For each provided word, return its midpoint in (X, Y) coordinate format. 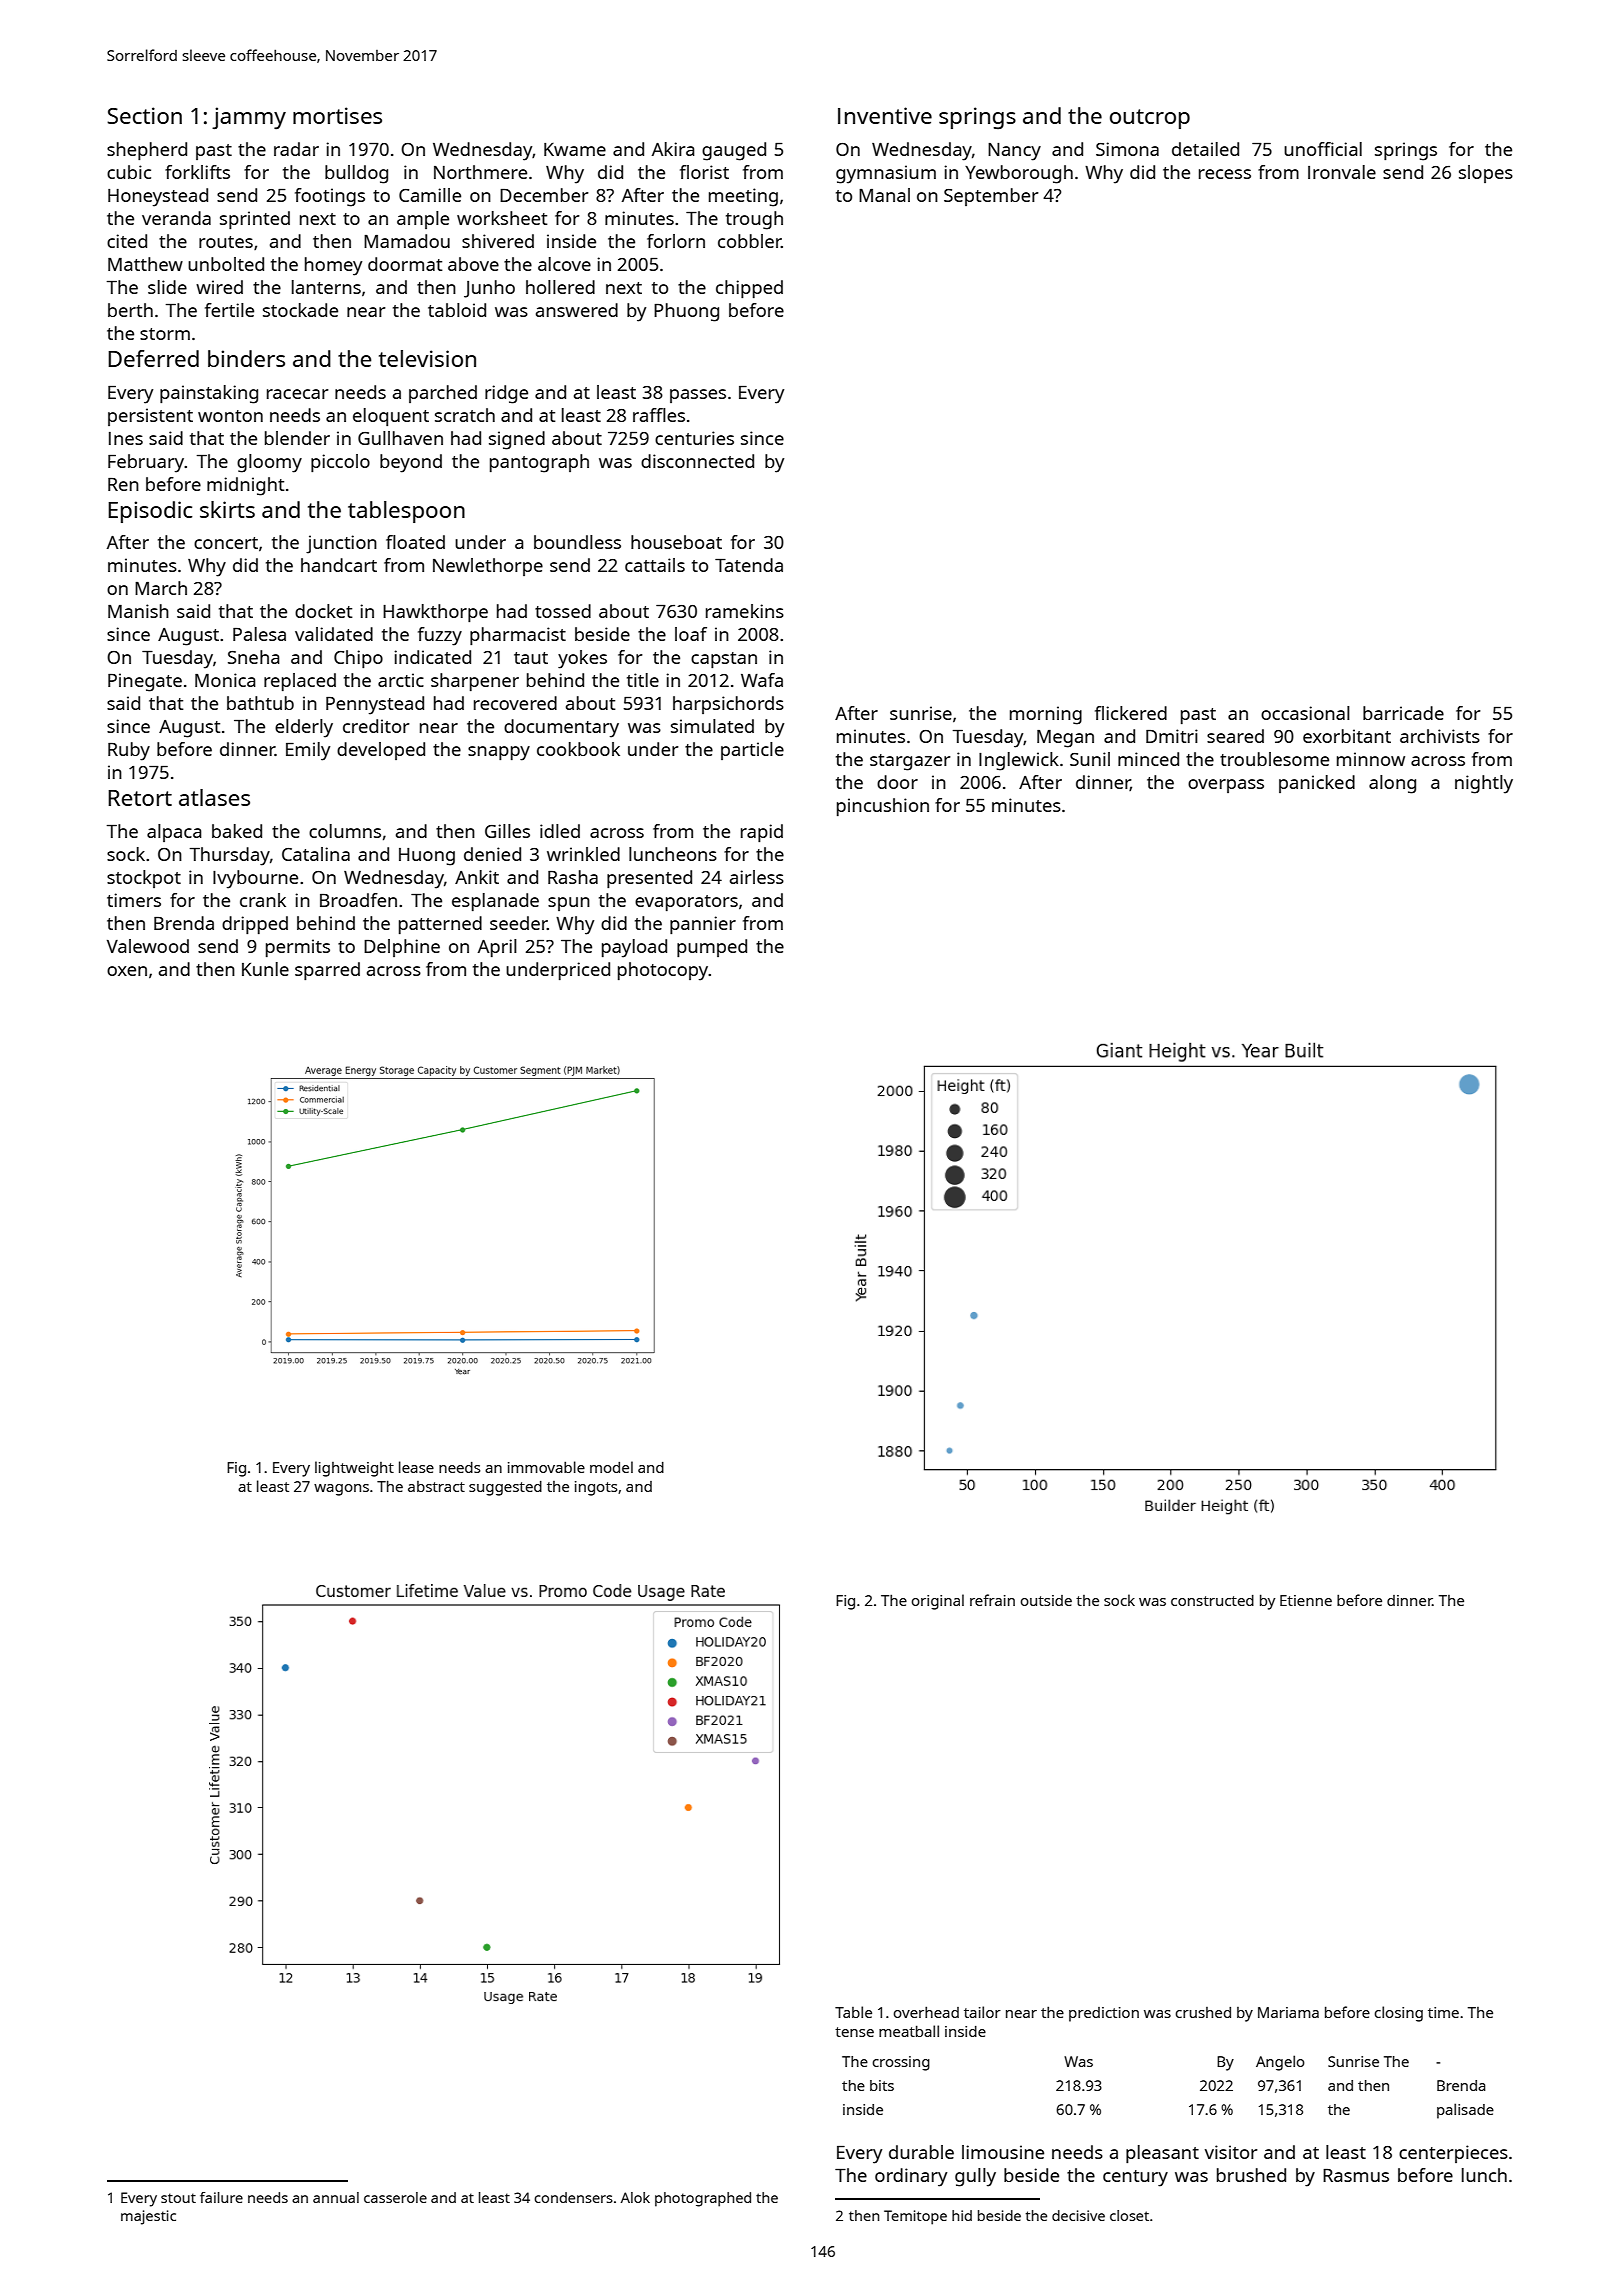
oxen (127, 971)
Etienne (1306, 1600)
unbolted (226, 264)
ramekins (745, 611)
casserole (395, 2197)
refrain (992, 1600)
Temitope (915, 2217)
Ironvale (1342, 172)
